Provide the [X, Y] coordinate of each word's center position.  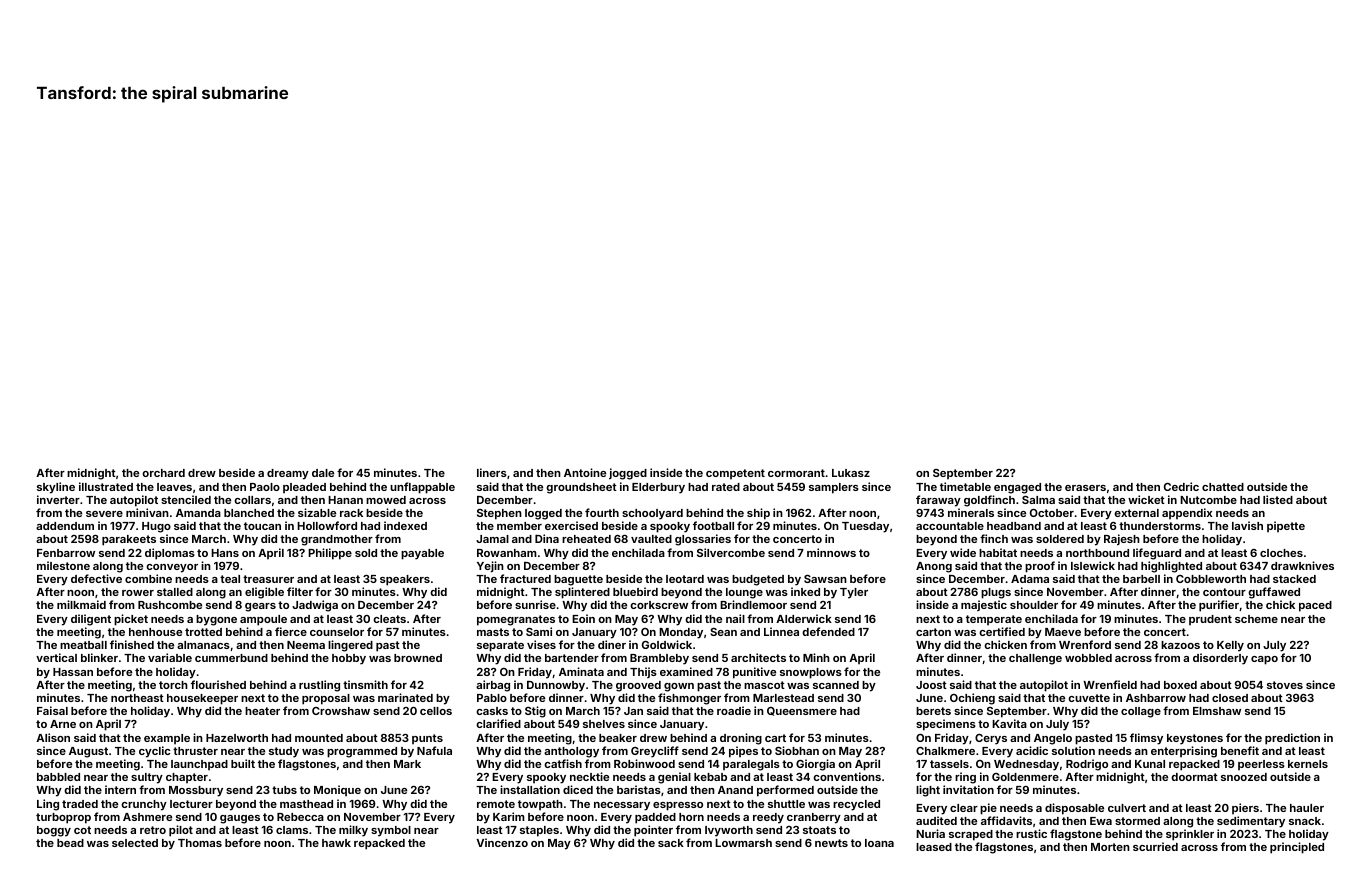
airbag [493, 686]
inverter [58, 499]
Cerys [991, 739]
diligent [91, 620]
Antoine [585, 472]
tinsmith [365, 684]
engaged [1017, 488]
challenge [1035, 659]
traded [80, 804]
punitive [754, 673]
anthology [571, 752]
